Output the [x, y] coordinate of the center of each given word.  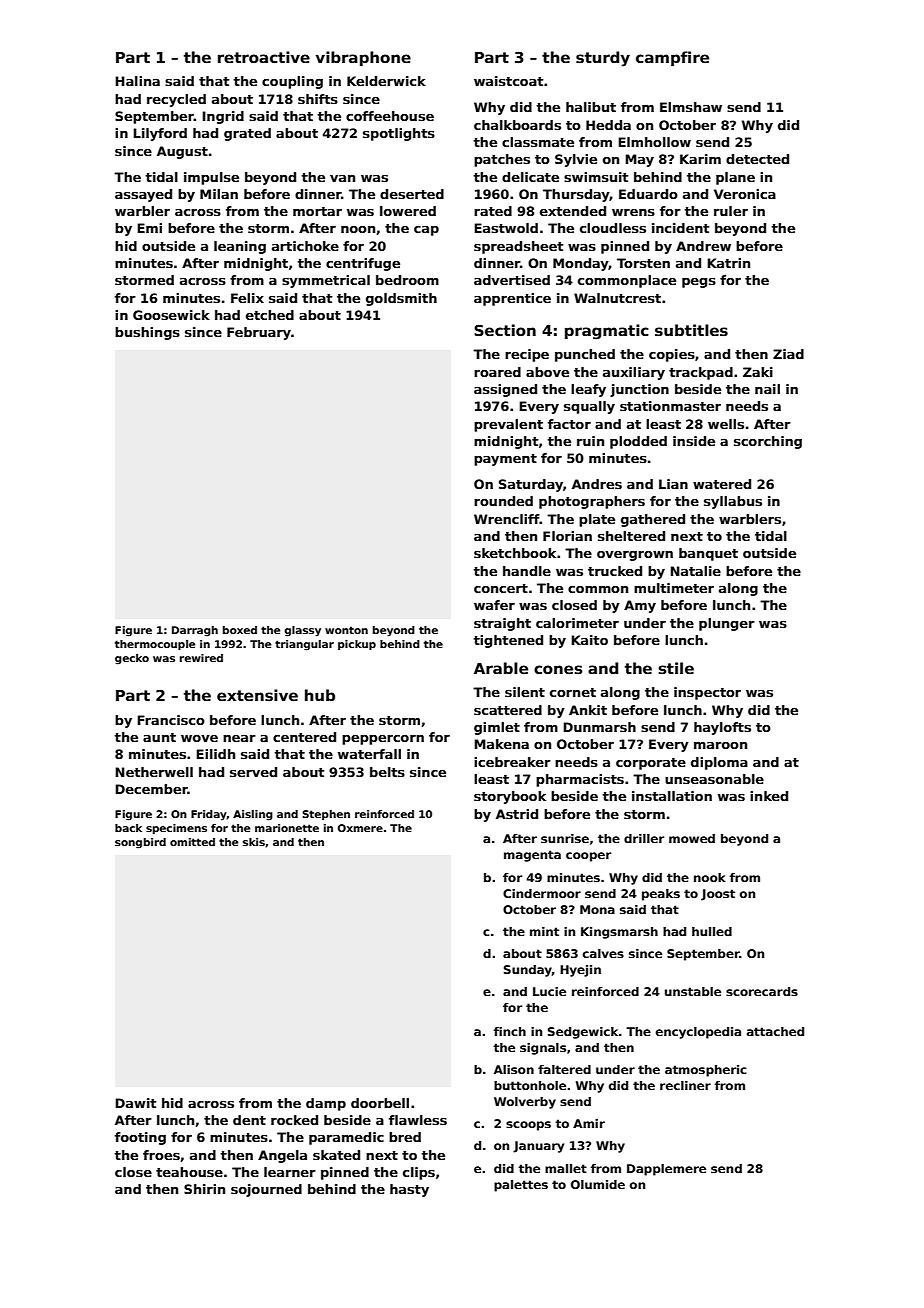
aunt [159, 737]
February [259, 333]
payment [505, 460]
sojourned [266, 1190]
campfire [672, 58]
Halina [137, 81]
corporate [651, 764]
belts [387, 772]
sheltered [631, 536]
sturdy [603, 59]
